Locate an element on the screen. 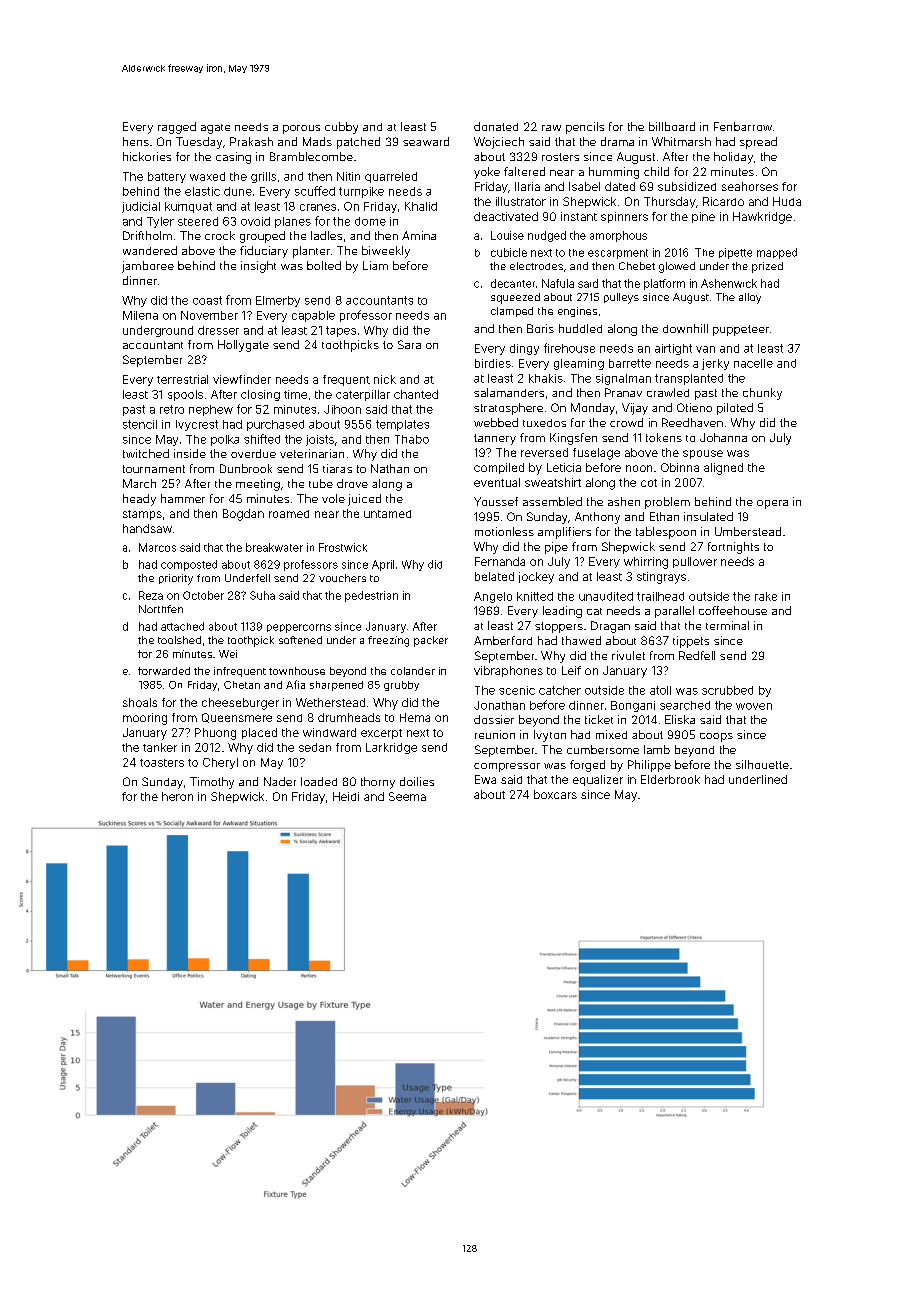 This screenshot has width=924, height=1308. Thabo is located at coordinates (412, 439).
